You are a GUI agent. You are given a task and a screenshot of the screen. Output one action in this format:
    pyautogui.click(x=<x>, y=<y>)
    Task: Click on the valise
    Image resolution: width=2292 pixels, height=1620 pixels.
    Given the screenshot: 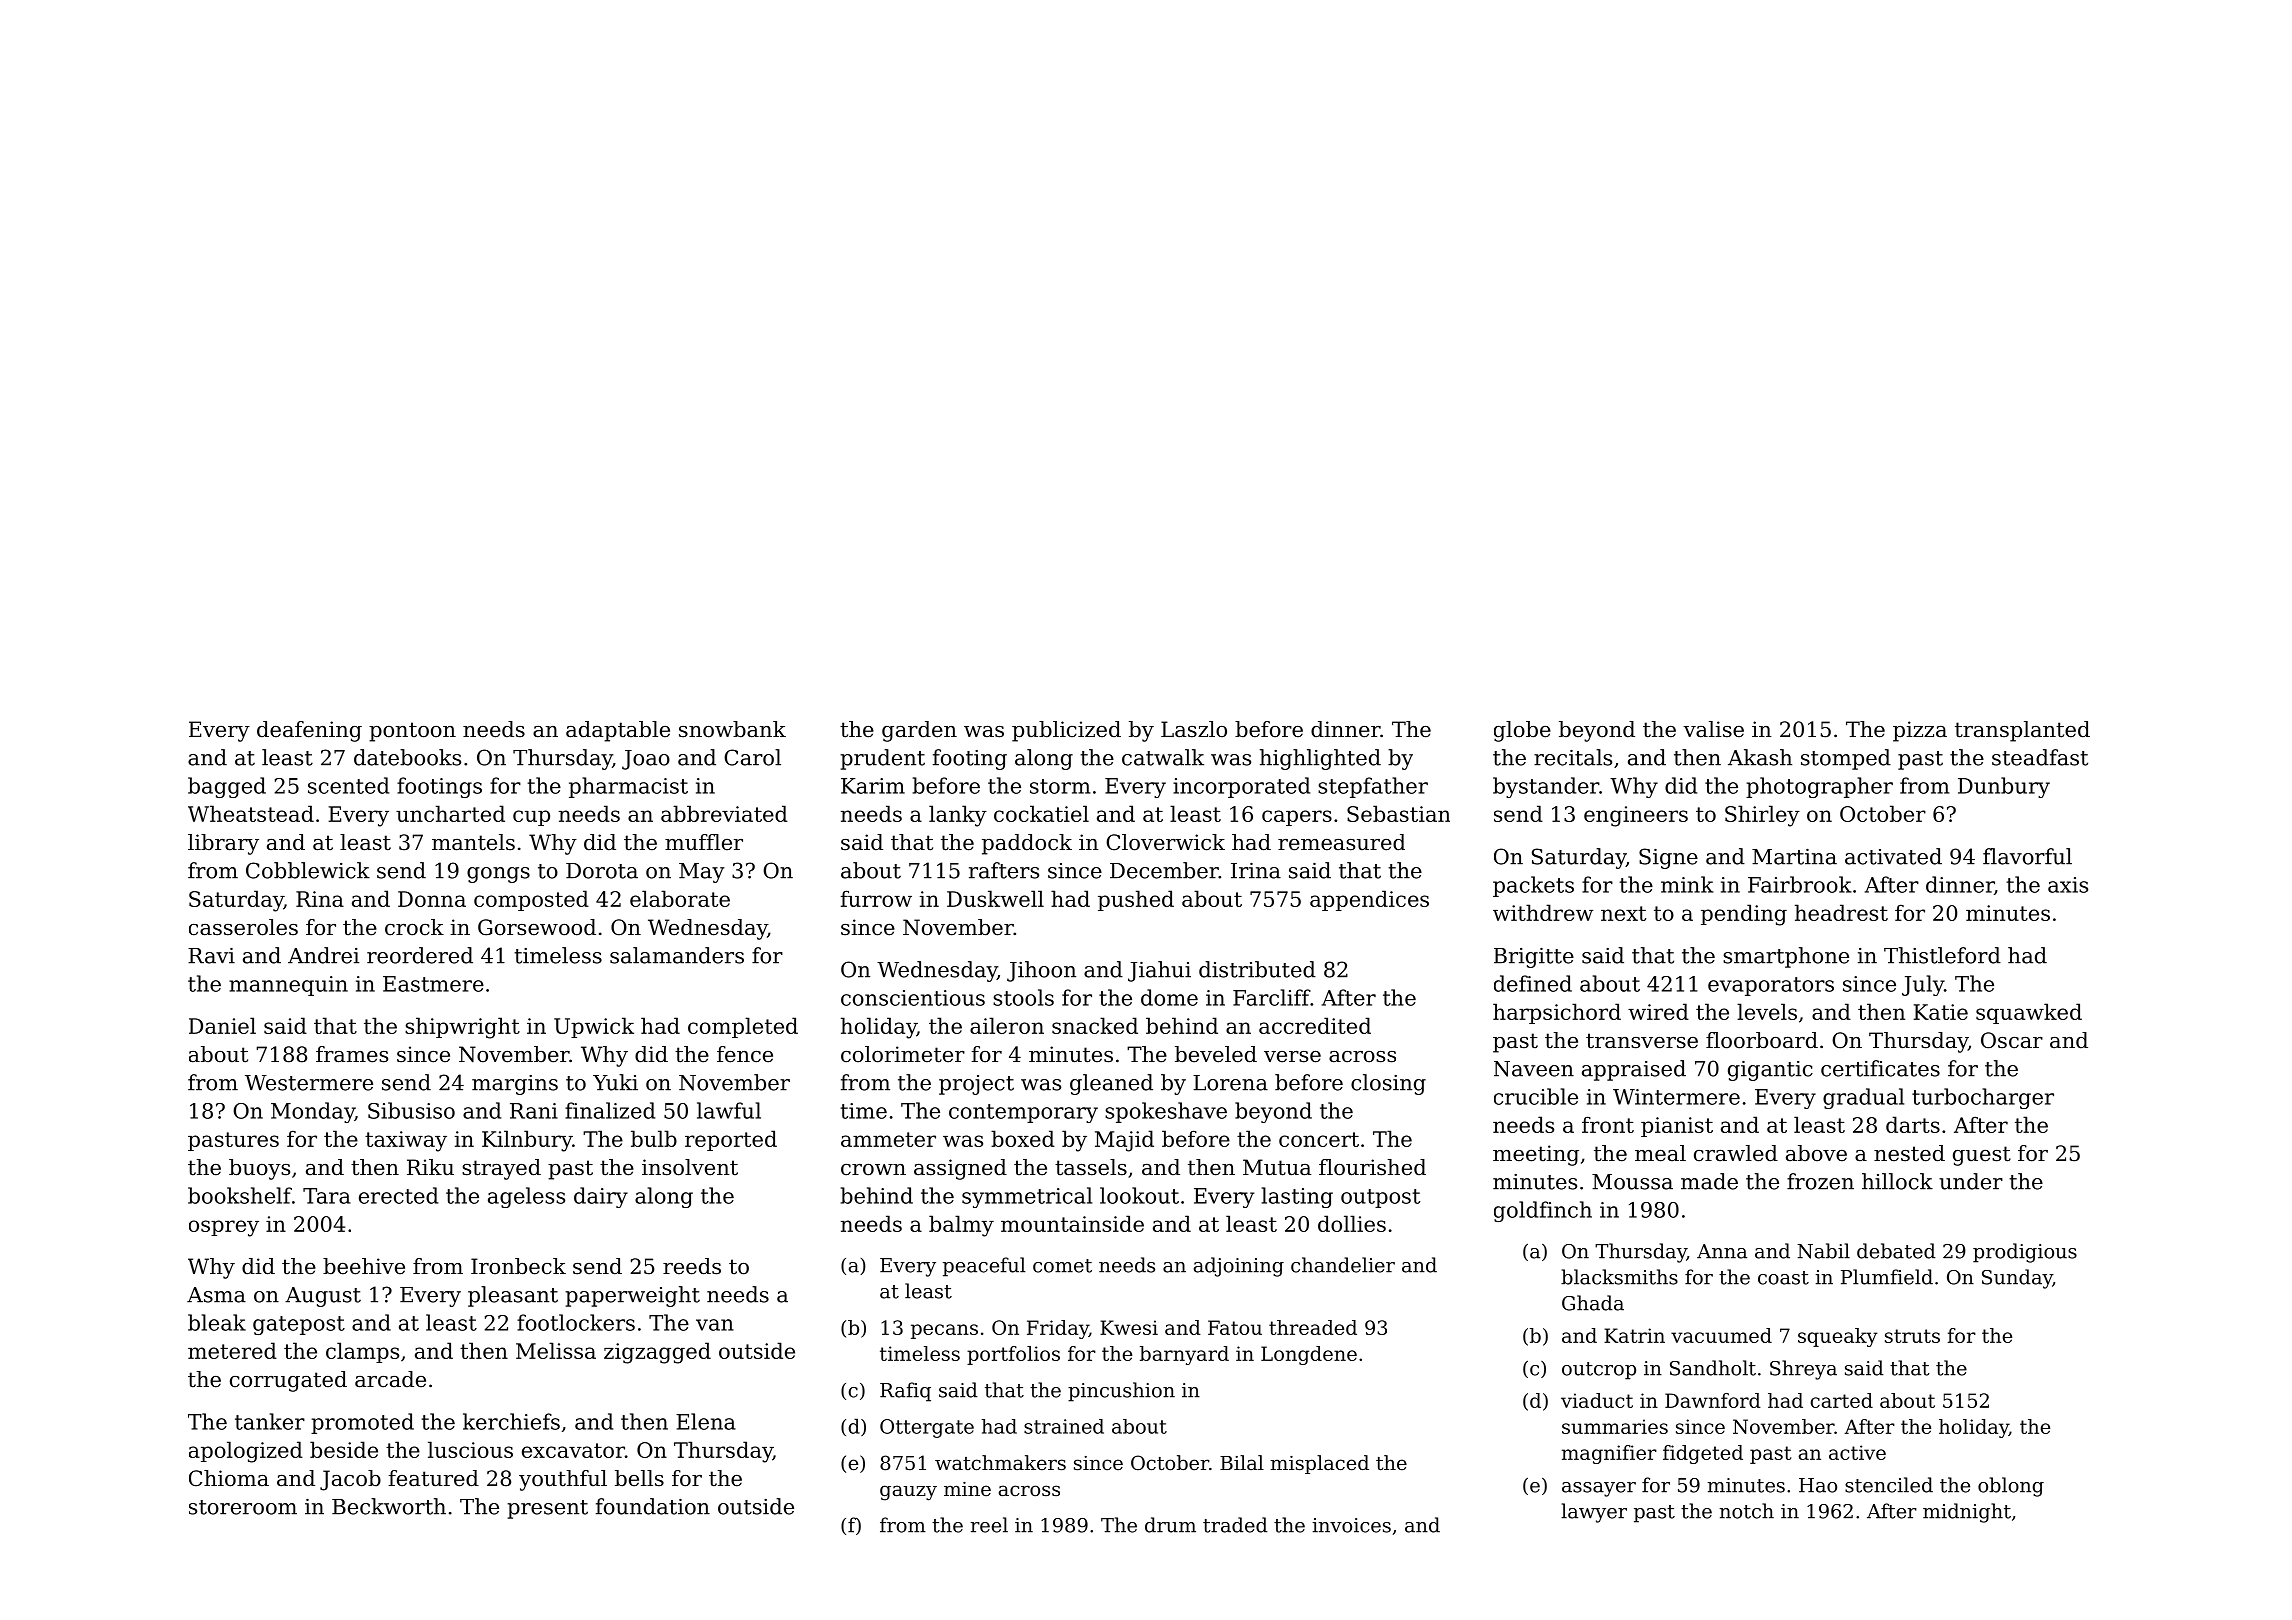 What is the action you would take?
    pyautogui.click(x=1713, y=729)
